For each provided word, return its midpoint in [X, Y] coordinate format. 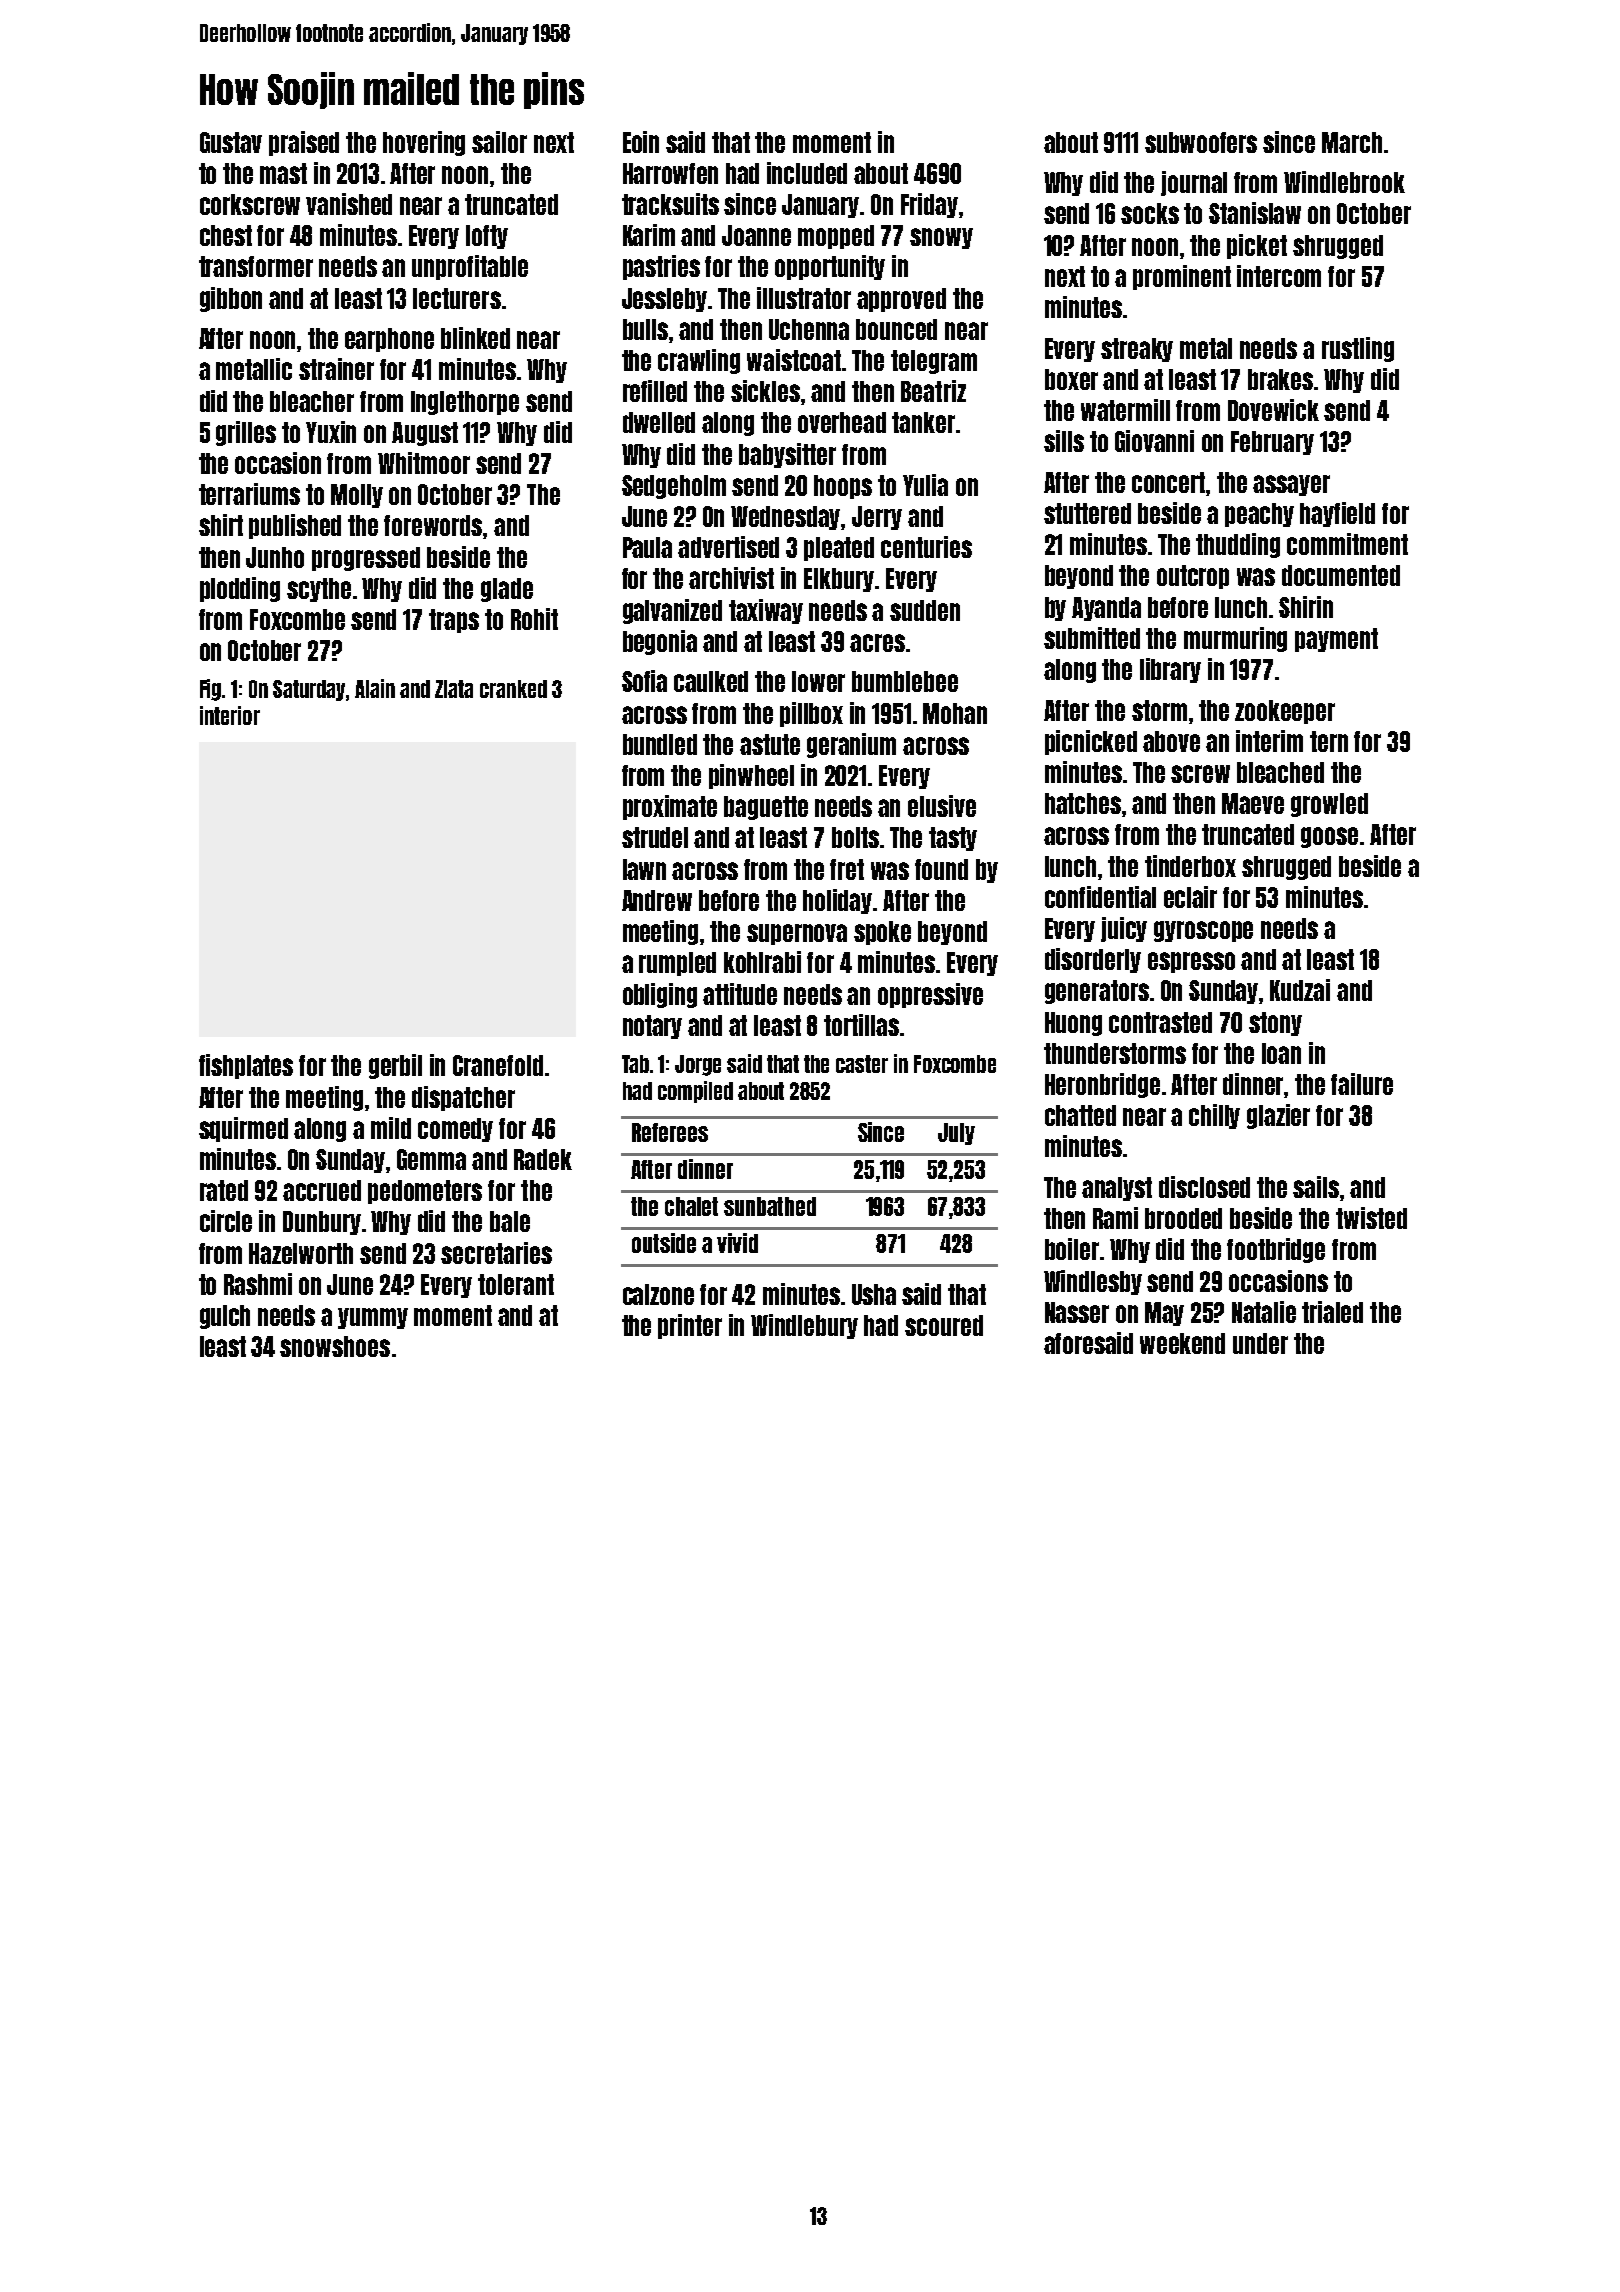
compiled [695, 1092]
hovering [424, 143]
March [1352, 142]
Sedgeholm [674, 487]
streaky [1137, 350]
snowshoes [335, 1346]
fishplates [246, 1066]
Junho [275, 557]
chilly [1214, 1116]
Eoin [641, 142]
